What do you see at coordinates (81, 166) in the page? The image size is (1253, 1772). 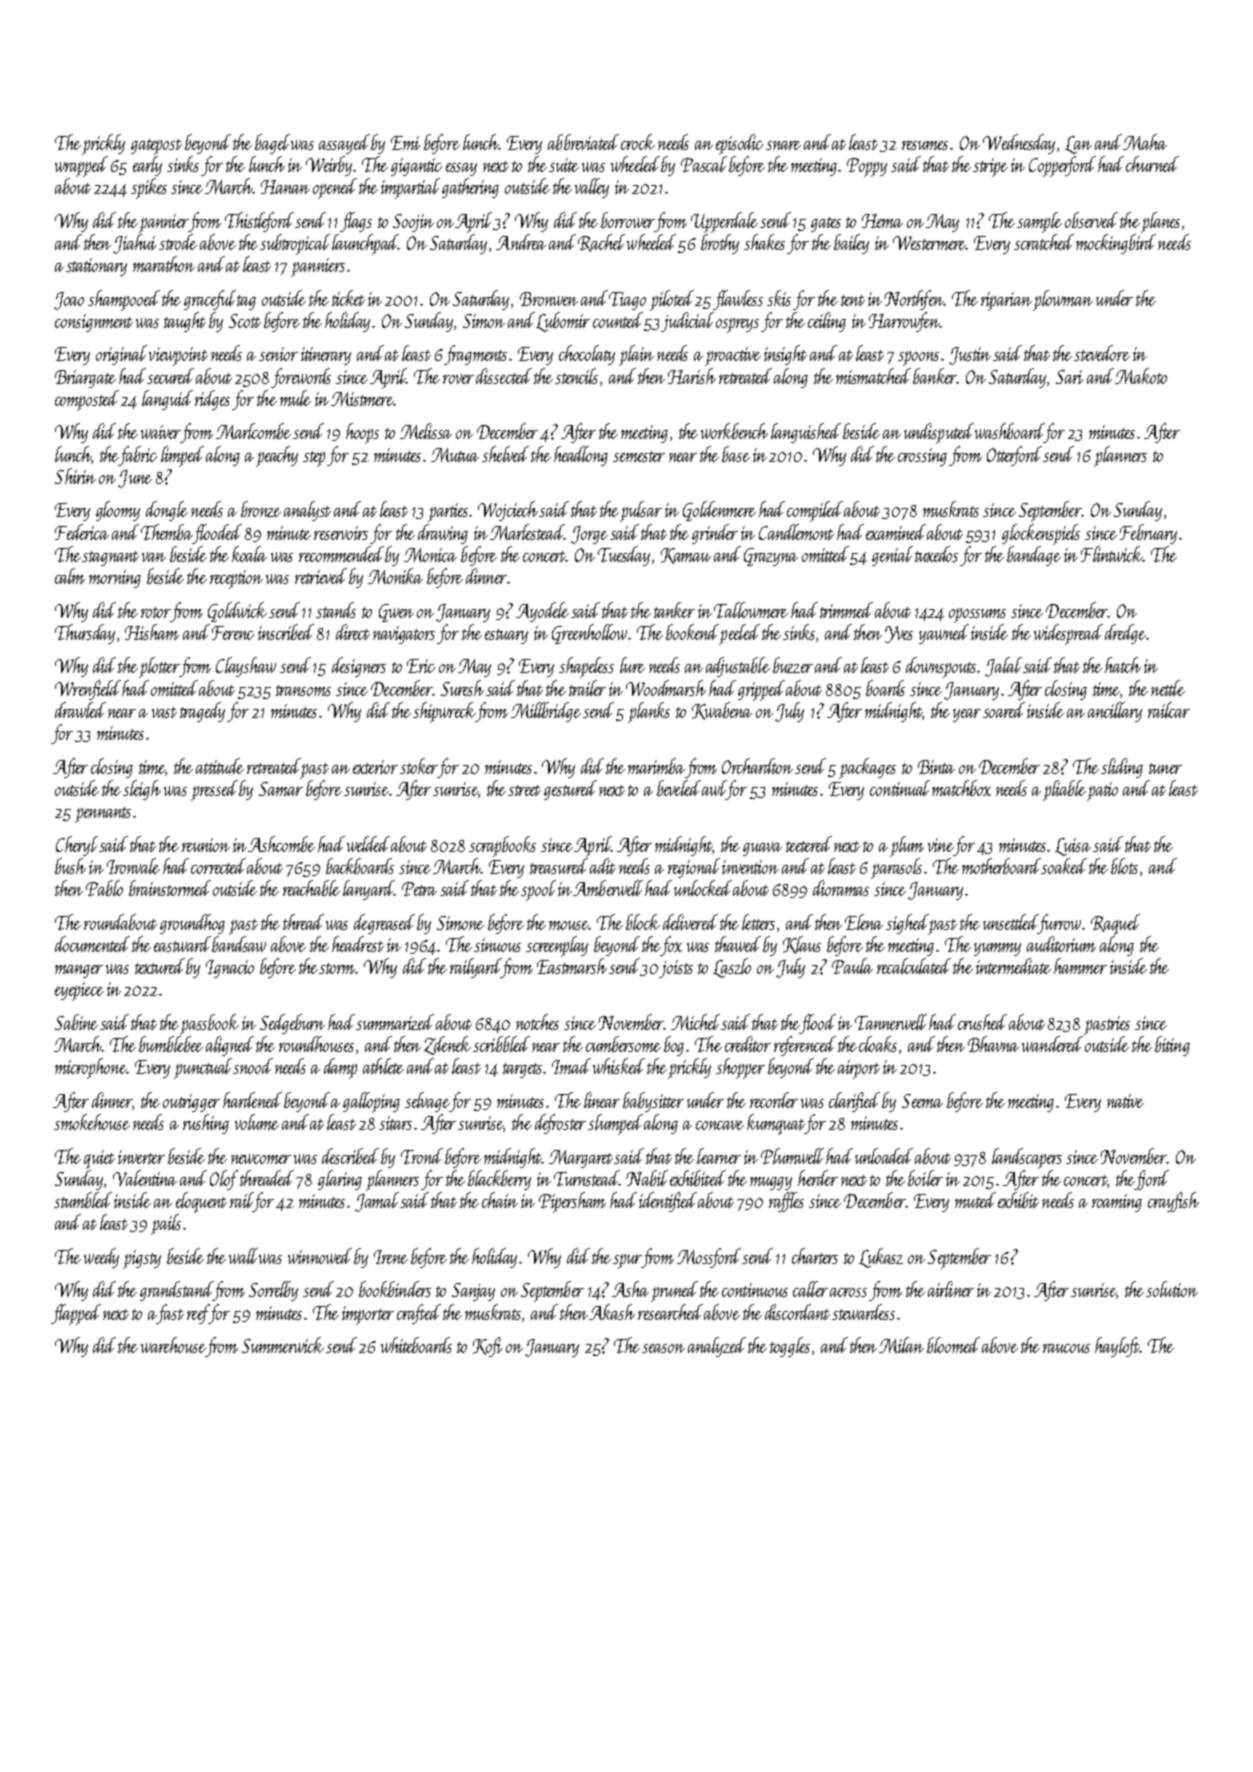 I see `wrapped` at bounding box center [81, 166].
